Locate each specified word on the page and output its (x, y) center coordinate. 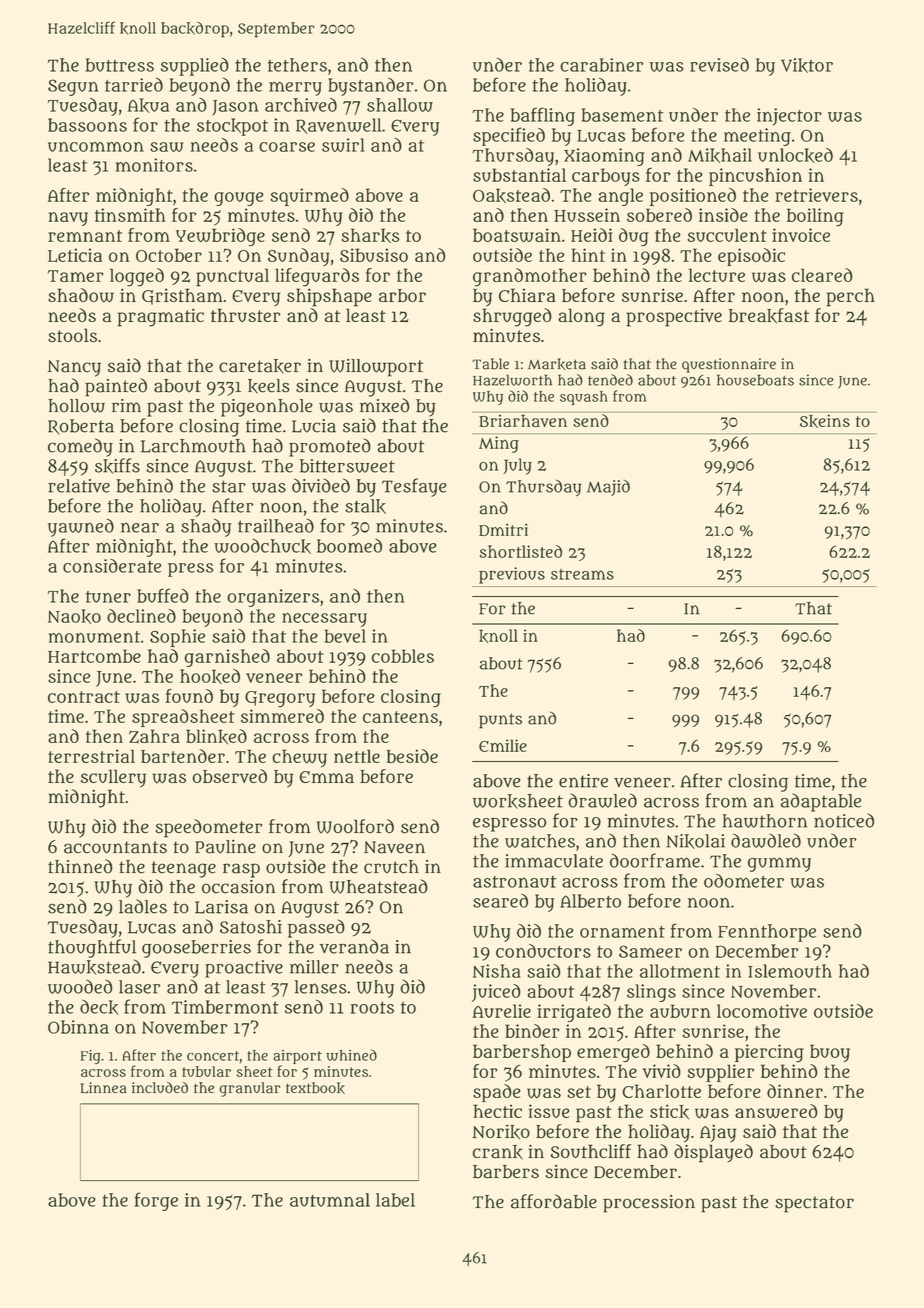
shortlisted (521, 551)
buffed (163, 595)
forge (156, 1201)
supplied (194, 67)
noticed (844, 820)
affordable (554, 1201)
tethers (297, 65)
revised (719, 64)
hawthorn (764, 821)
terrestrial (91, 756)
